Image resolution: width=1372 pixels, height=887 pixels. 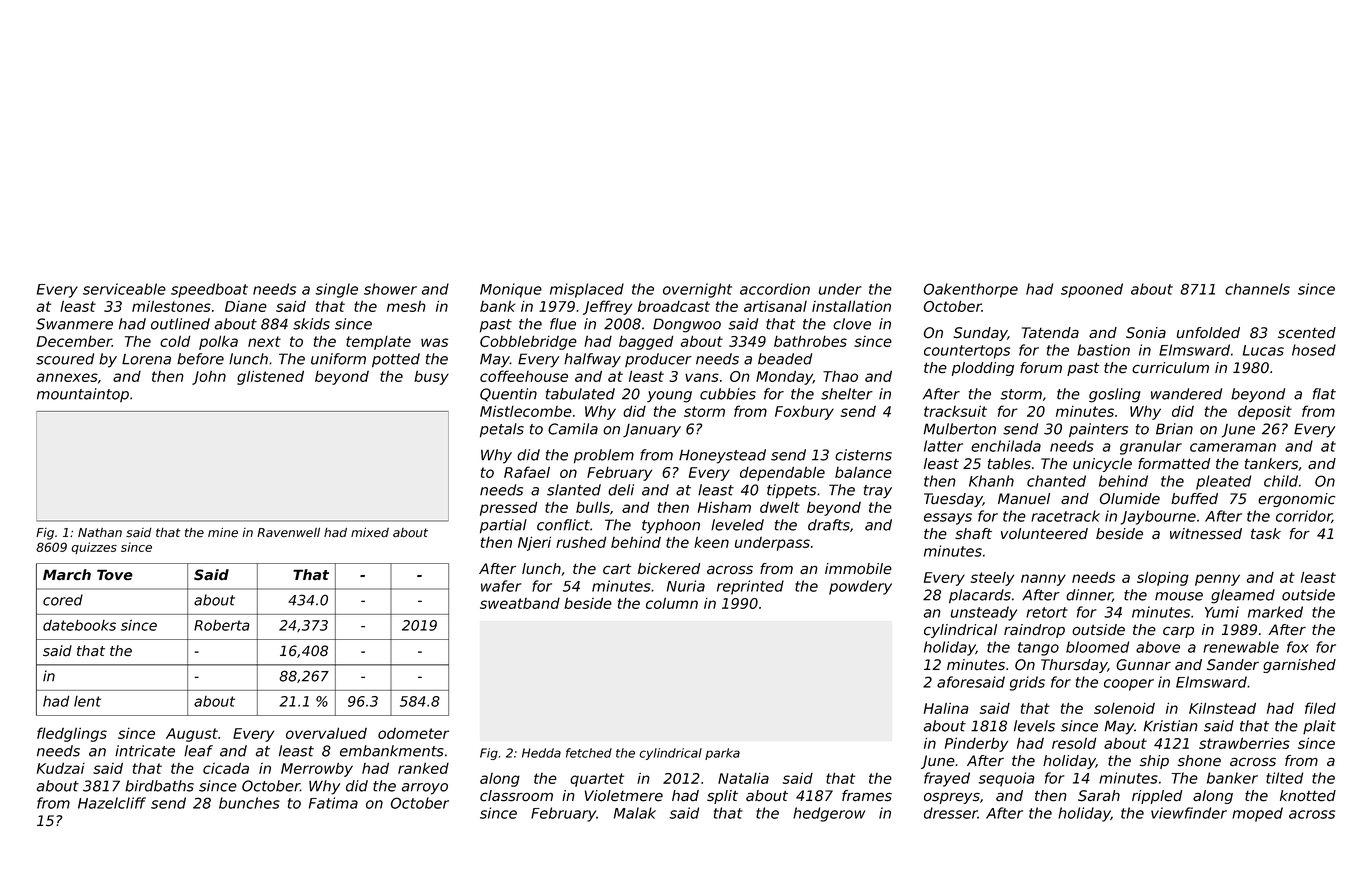 I want to click on bastion, so click(x=1103, y=350).
